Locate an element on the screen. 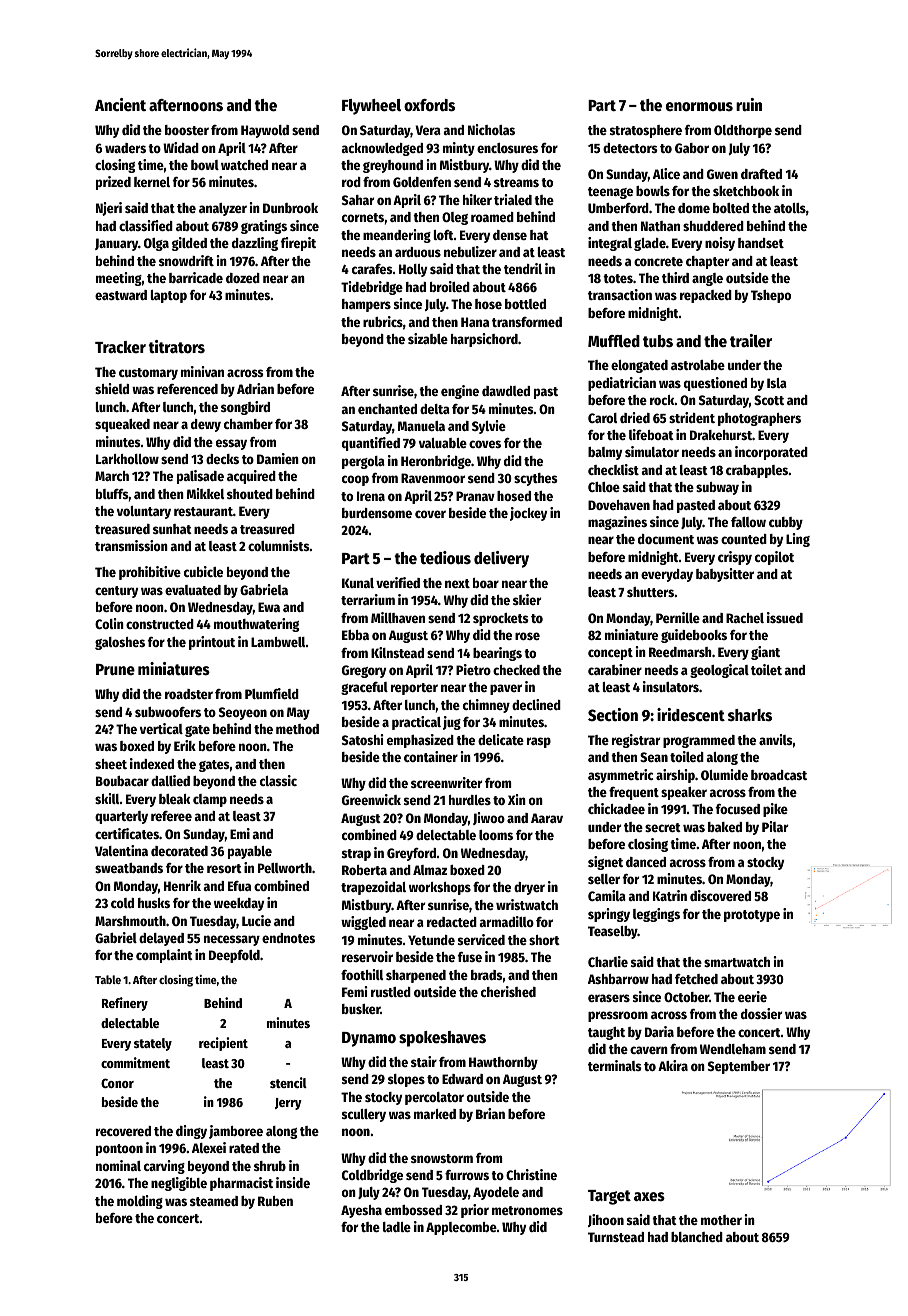 The image size is (908, 1316). enclosures is located at coordinates (507, 148).
